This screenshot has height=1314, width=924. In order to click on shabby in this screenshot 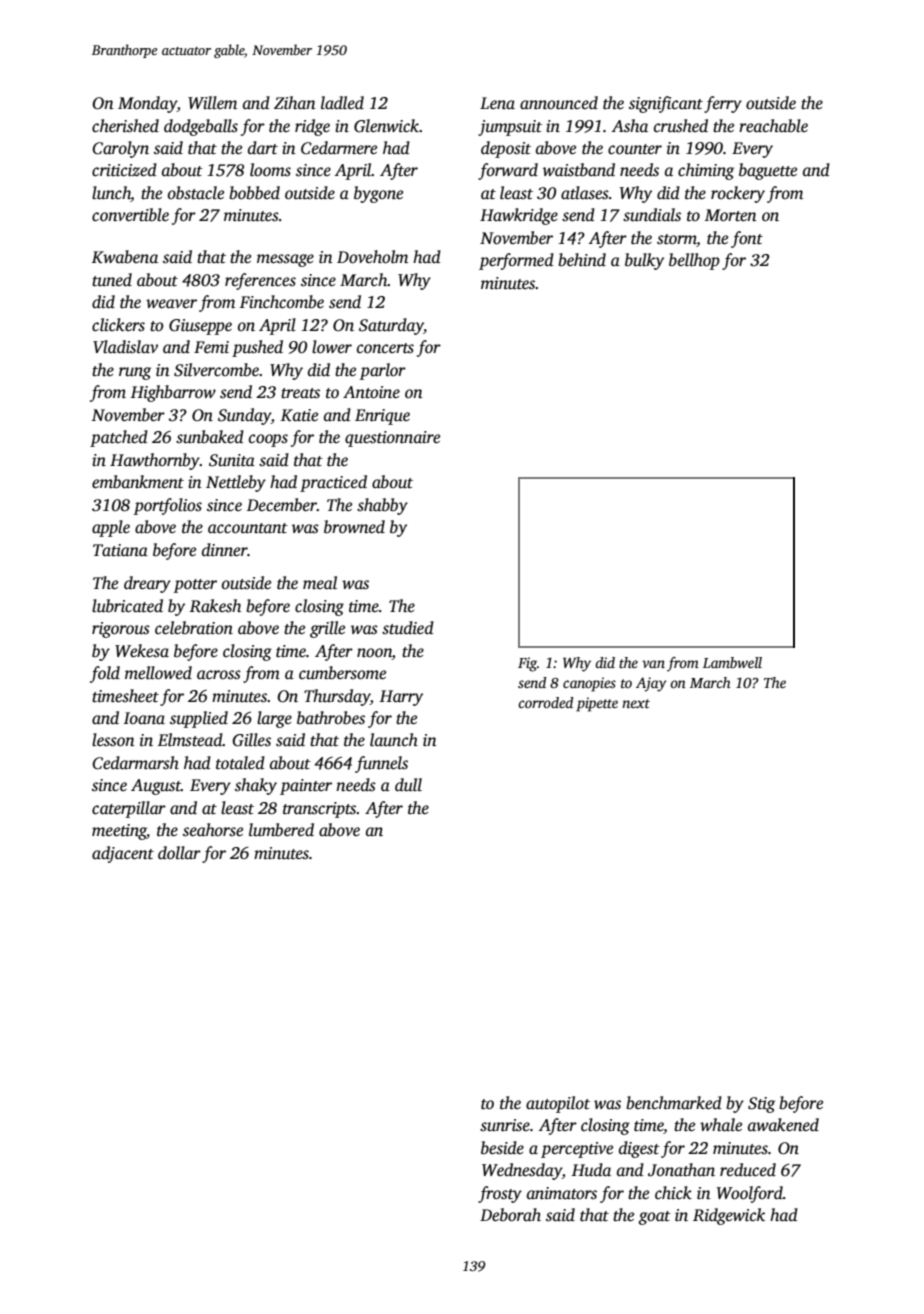, I will do `click(382, 506)`.
